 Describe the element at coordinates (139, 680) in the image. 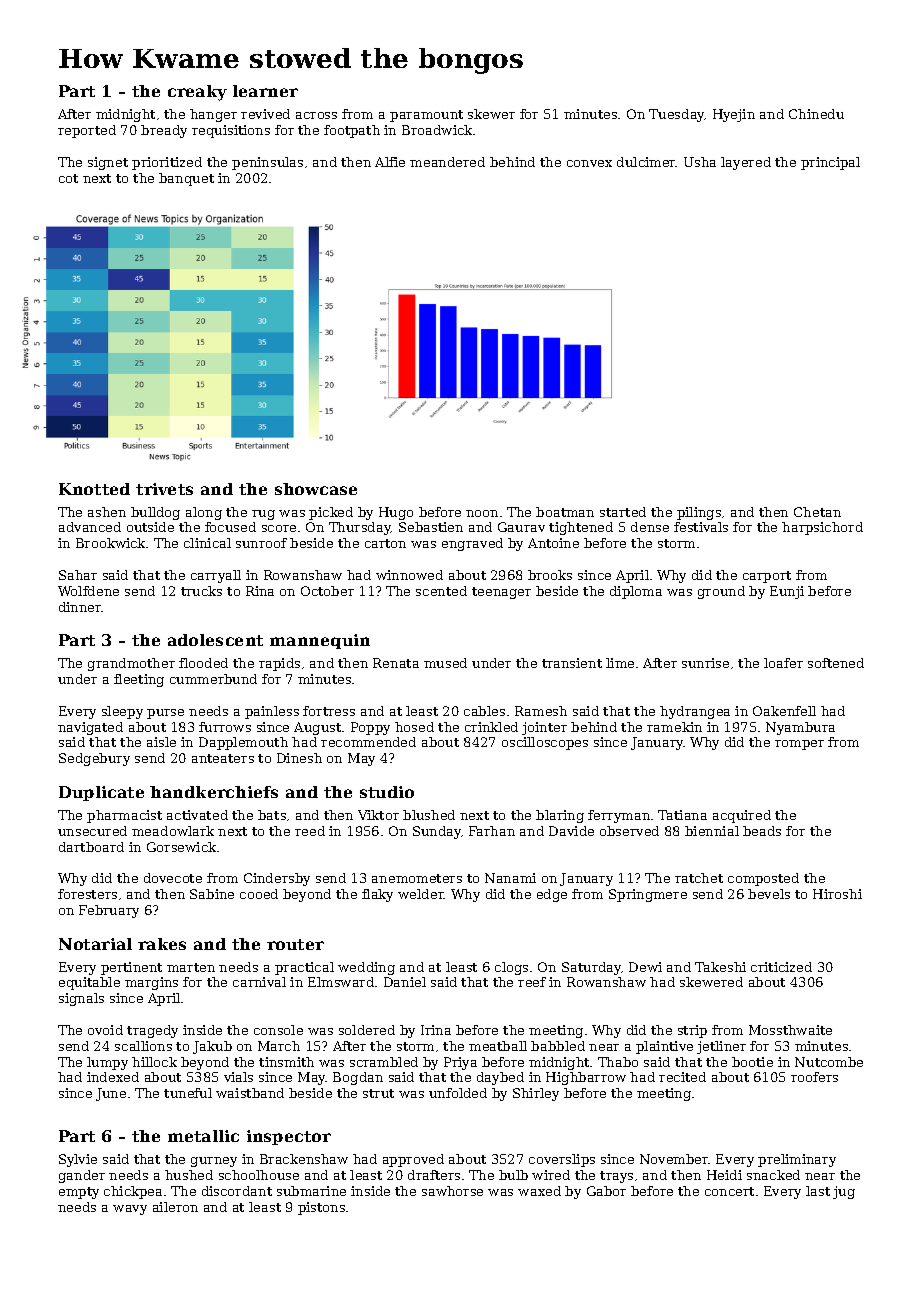

I see `fleeting` at that location.
